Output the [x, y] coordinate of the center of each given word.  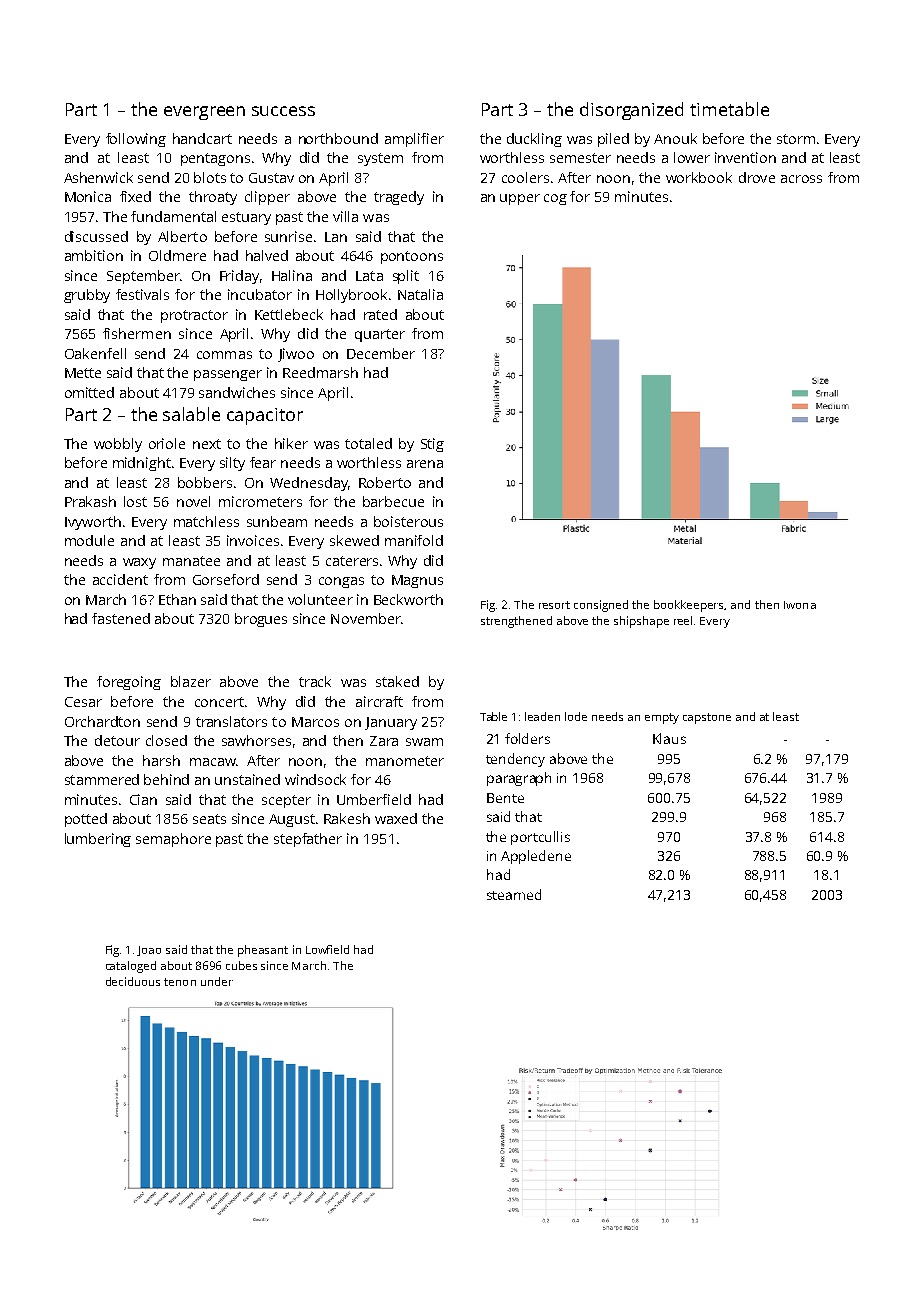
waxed [396, 818]
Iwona [800, 605]
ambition [94, 255]
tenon [180, 982]
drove [757, 177]
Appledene [536, 857]
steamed [514, 894]
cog [555, 199]
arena [425, 464]
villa [345, 216]
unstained [247, 779]
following [136, 140]
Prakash [90, 501]
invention [745, 157]
